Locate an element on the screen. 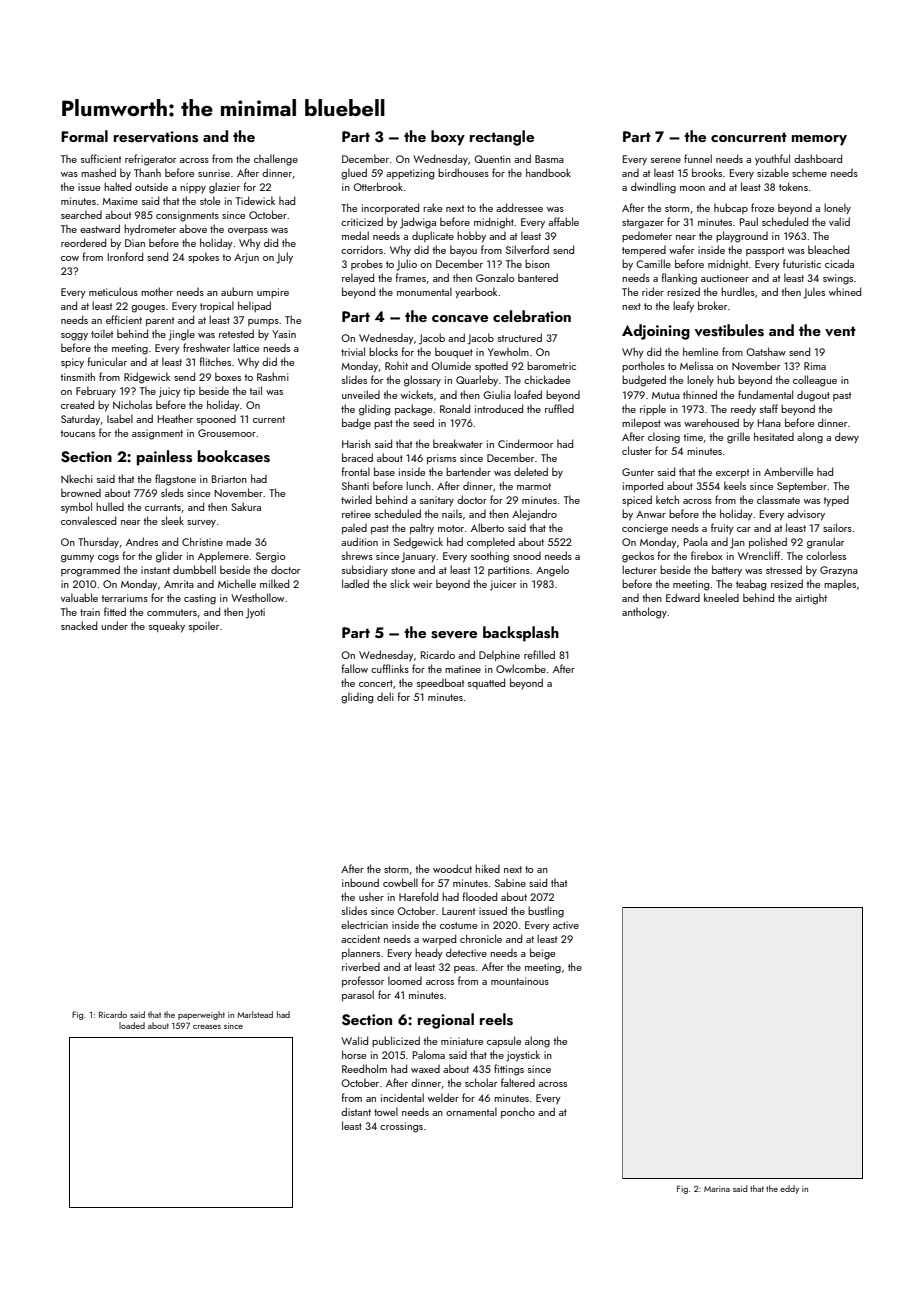  serene is located at coordinates (666, 160).
